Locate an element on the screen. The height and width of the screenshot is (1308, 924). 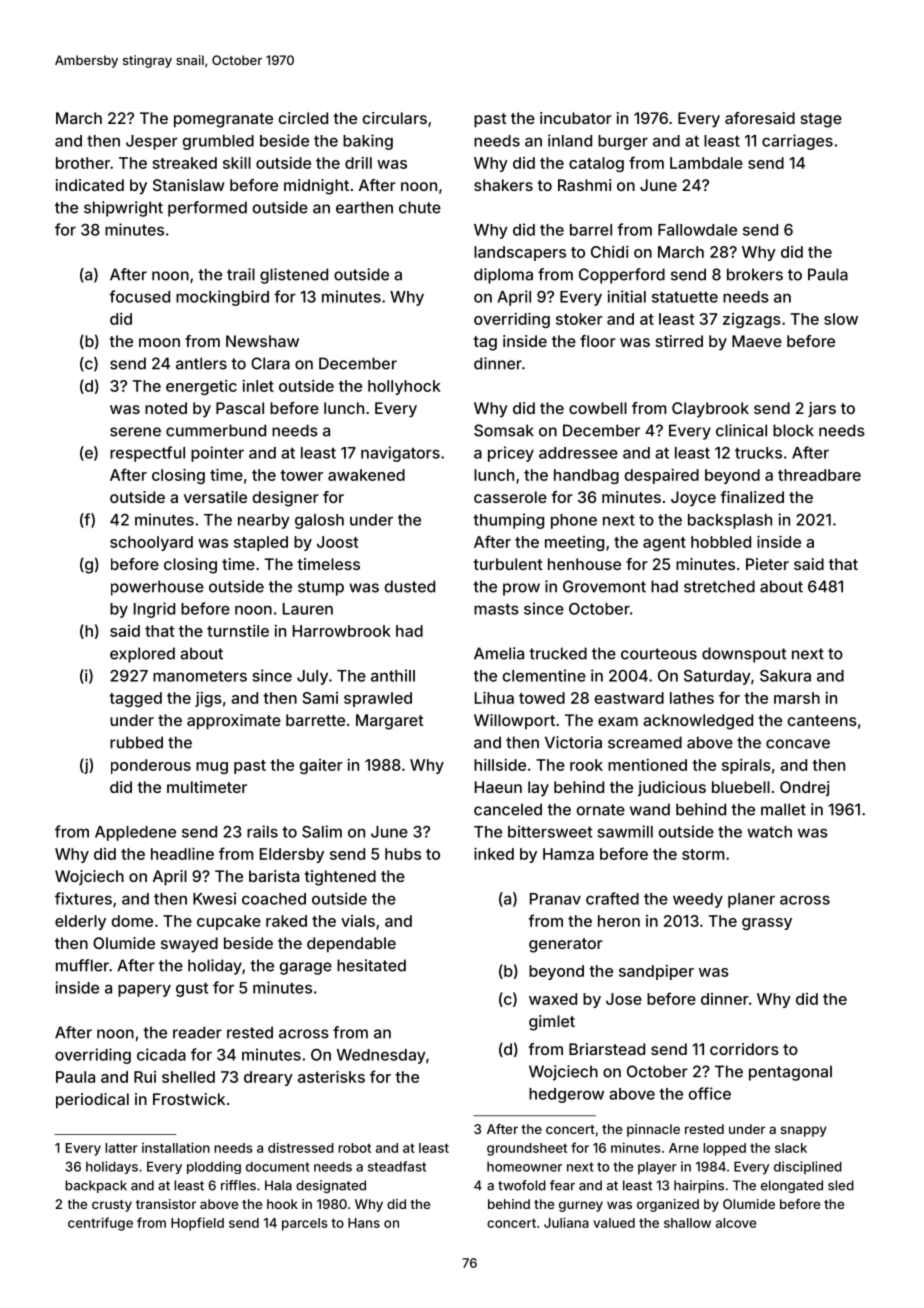
hollyhock is located at coordinates (404, 387).
